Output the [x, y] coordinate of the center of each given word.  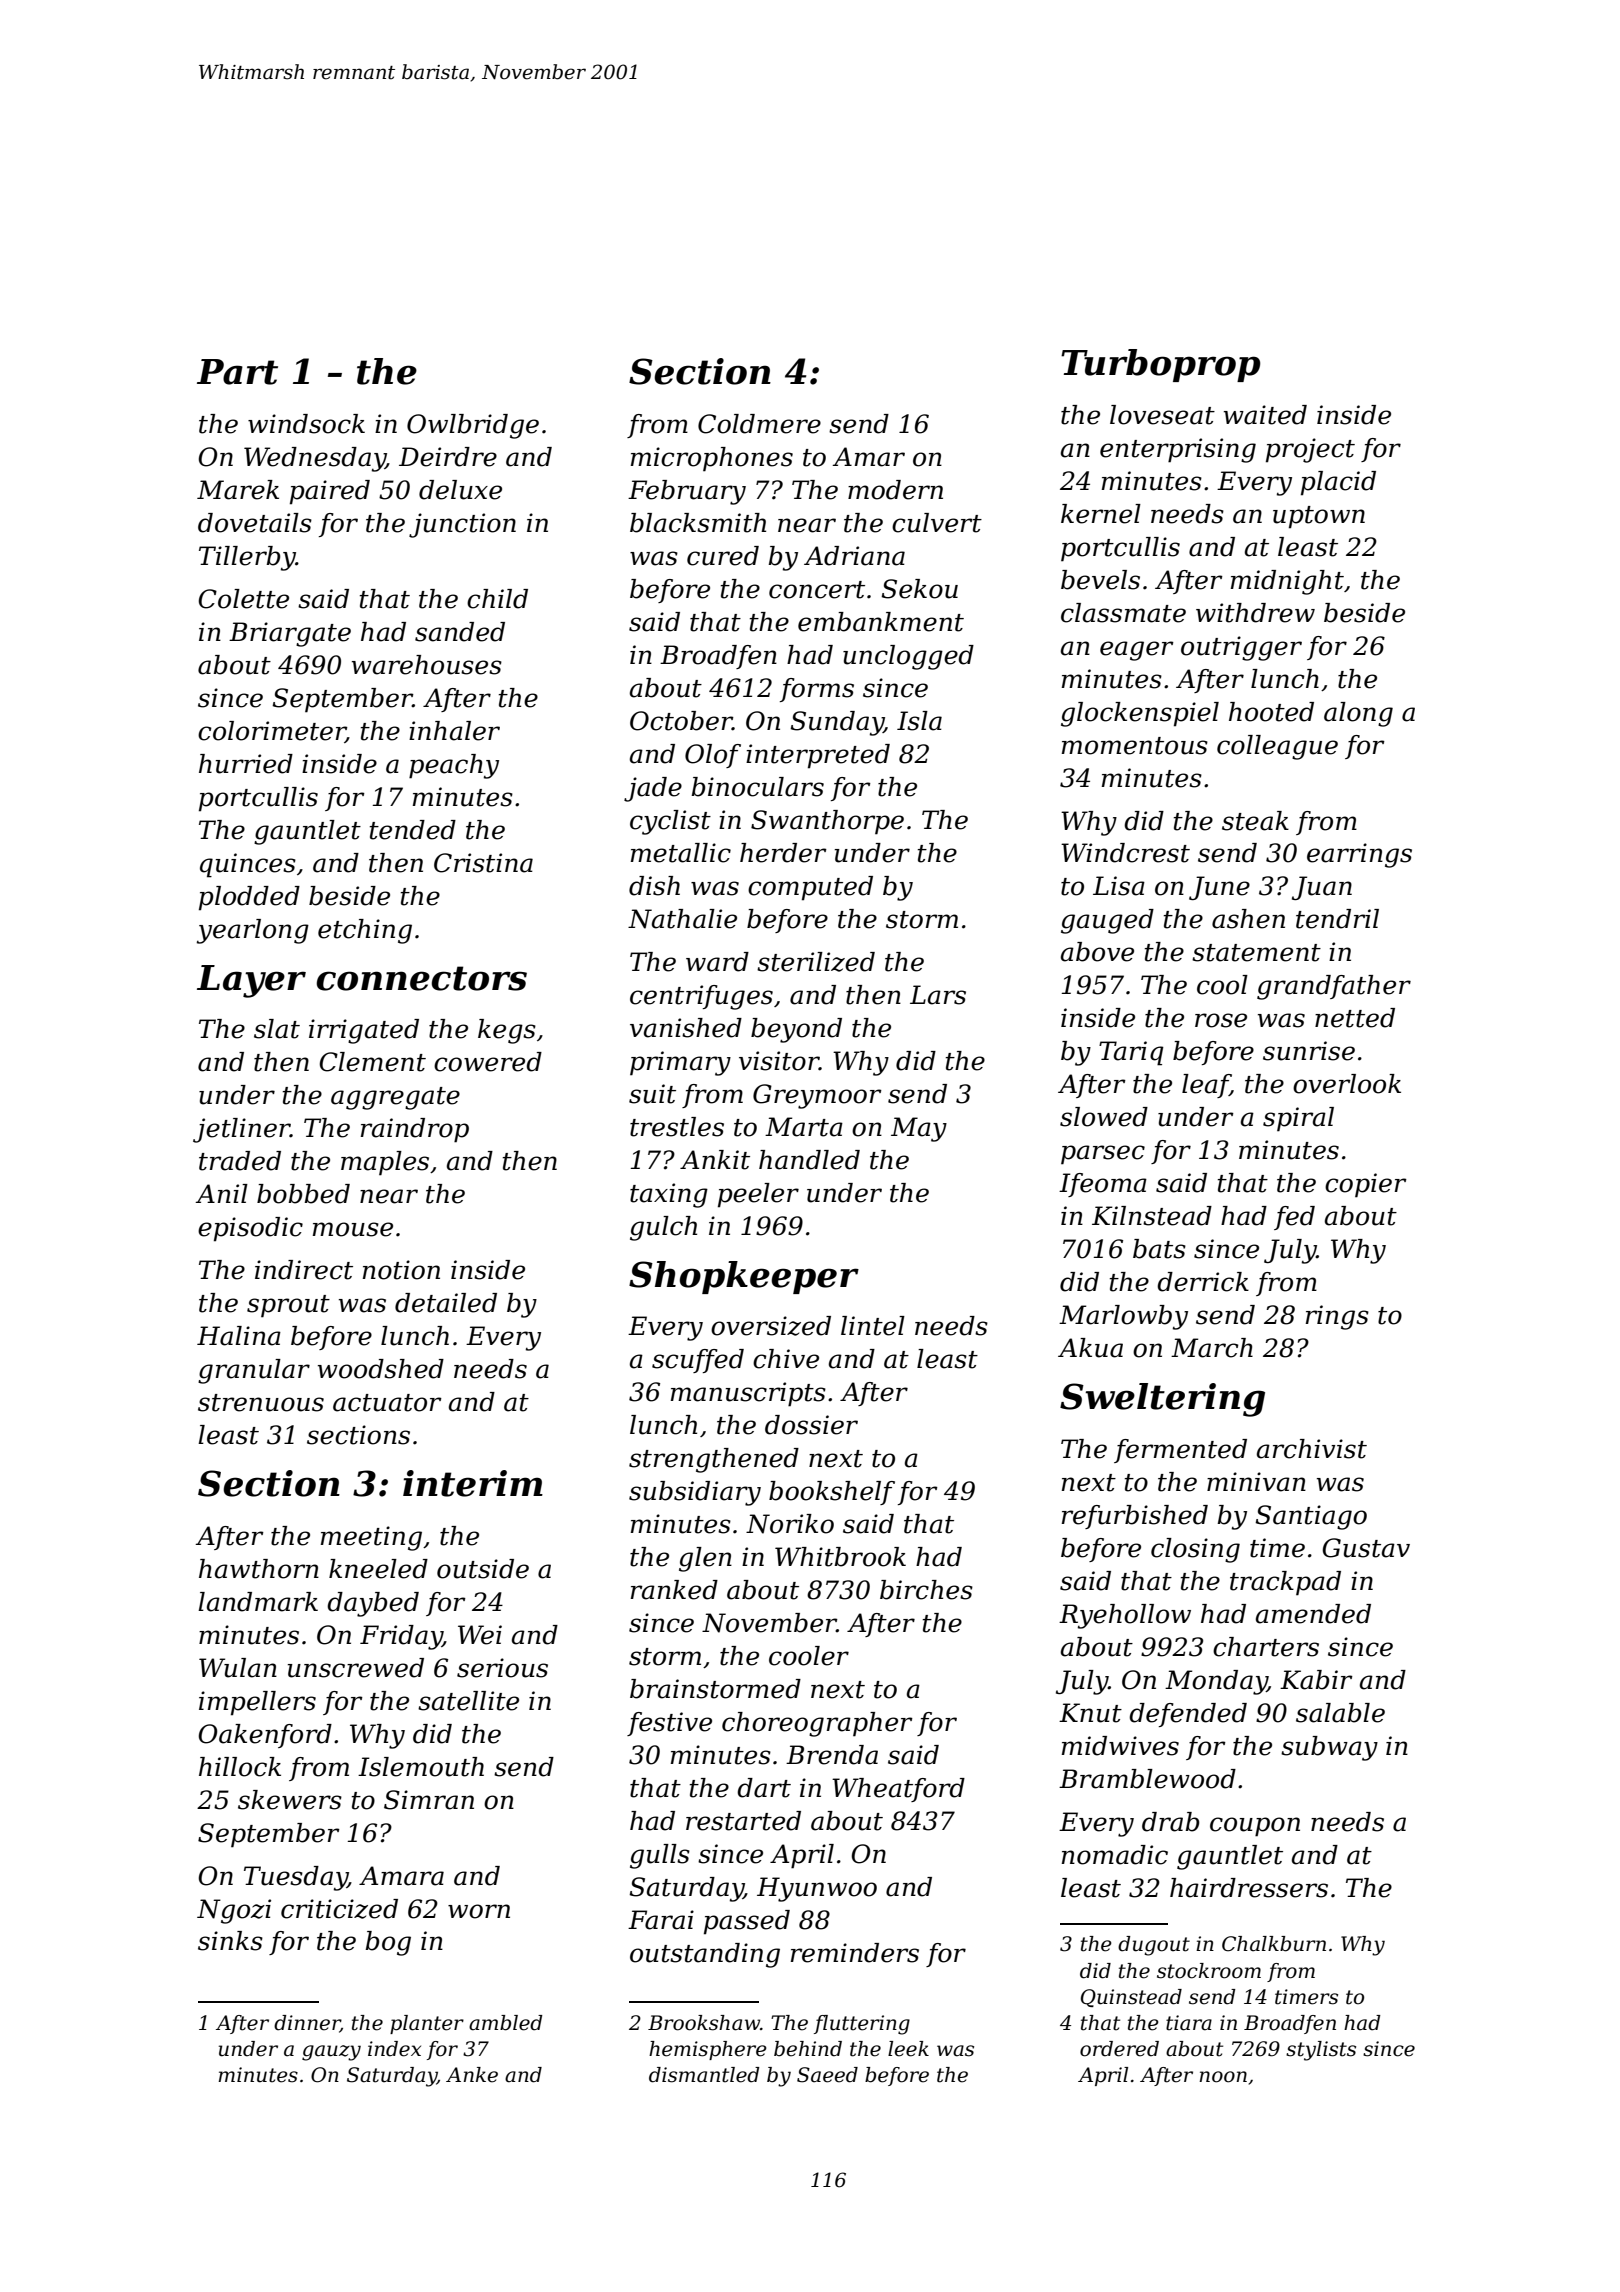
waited [1265, 415]
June [1219, 888]
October [681, 721]
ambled [505, 2023]
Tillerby [247, 558]
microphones [712, 459]
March [1212, 1348]
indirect [304, 1270]
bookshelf [832, 1493]
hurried [246, 764]
